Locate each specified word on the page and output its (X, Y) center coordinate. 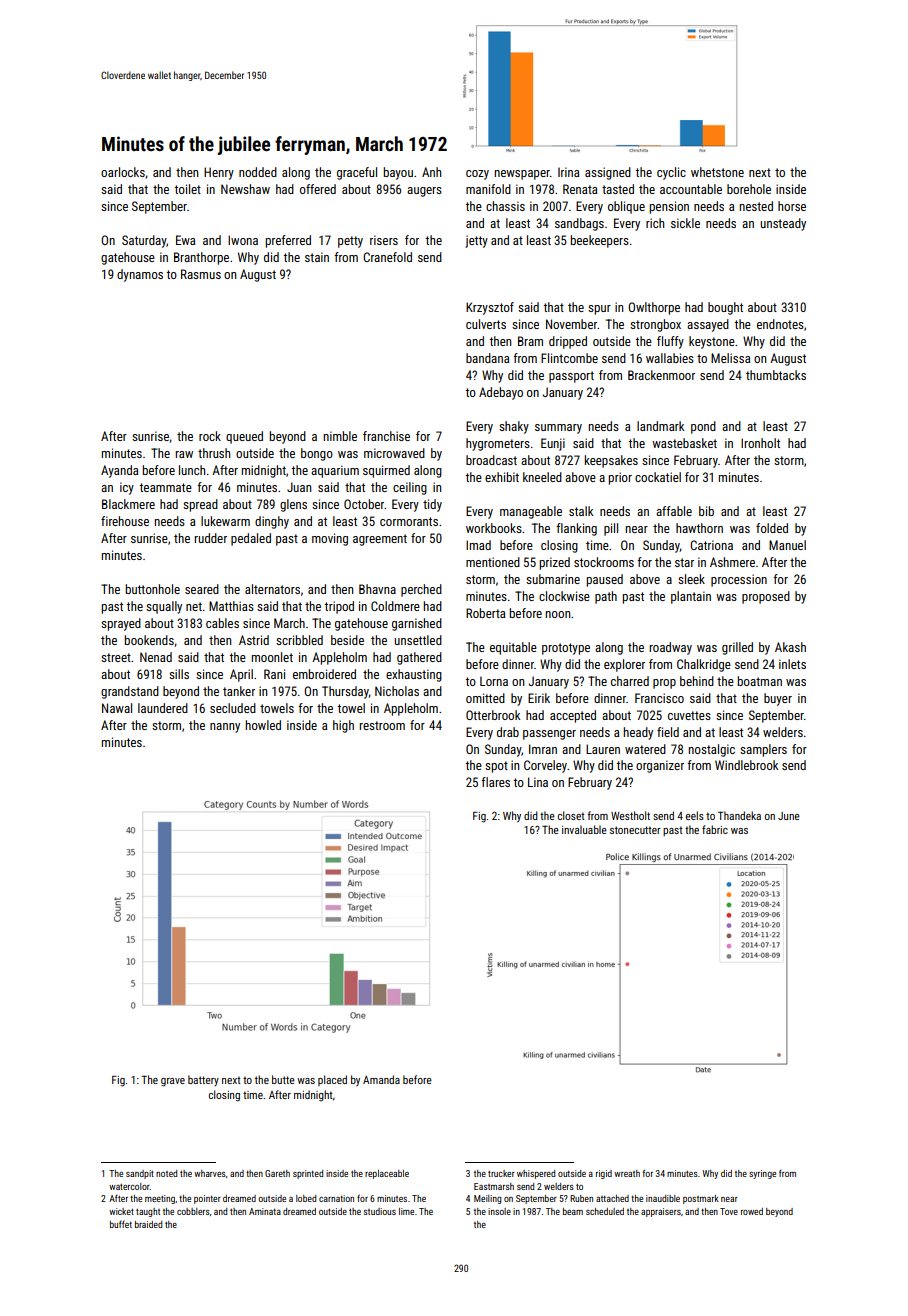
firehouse (125, 521)
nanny (225, 728)
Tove (729, 1211)
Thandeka (739, 815)
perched (421, 590)
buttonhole (153, 589)
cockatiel (658, 477)
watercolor (129, 1186)
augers (424, 192)
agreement (380, 540)
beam (573, 1211)
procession (739, 580)
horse (792, 206)
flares (495, 782)
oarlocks (123, 172)
